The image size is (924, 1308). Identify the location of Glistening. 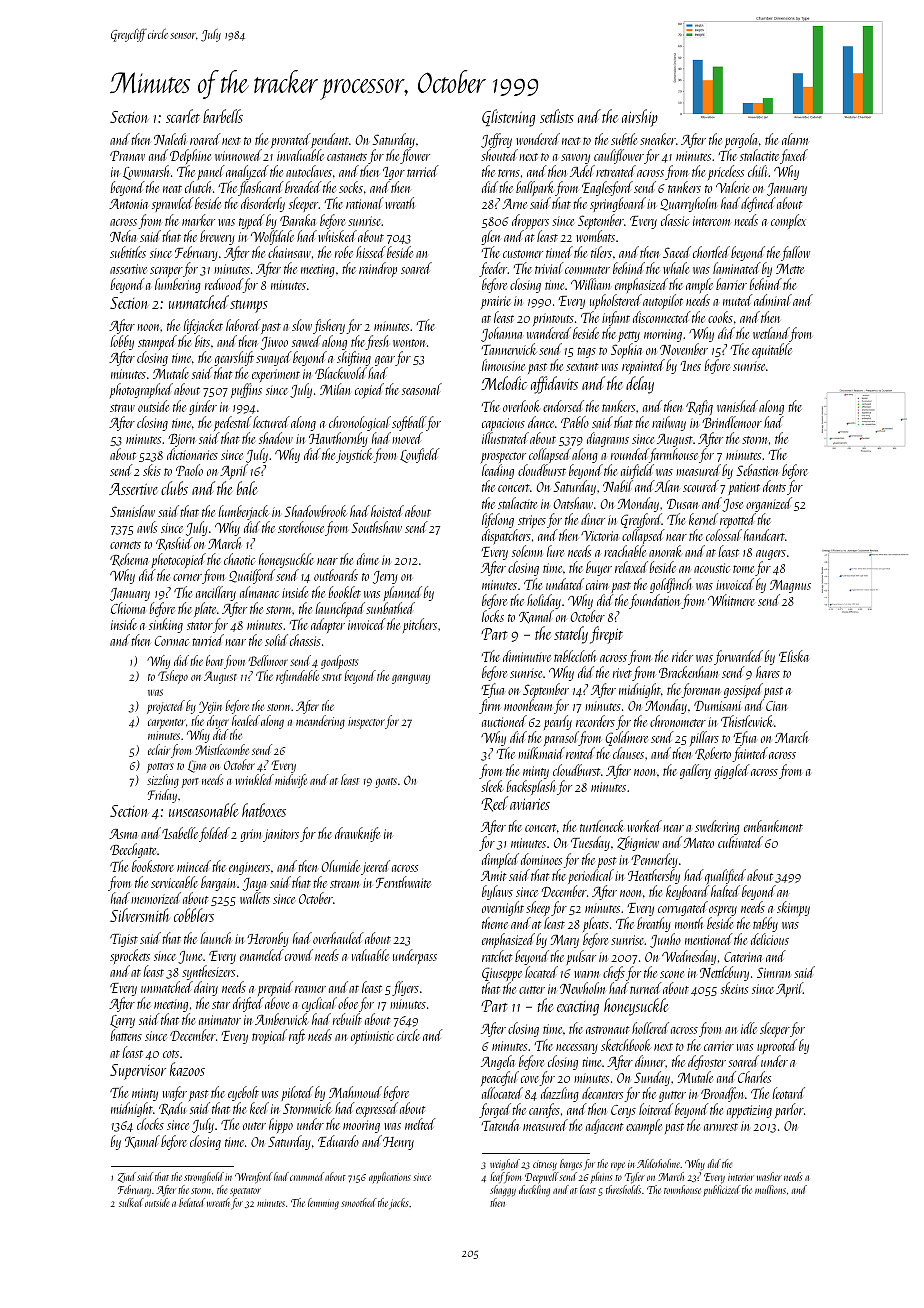
(508, 118).
